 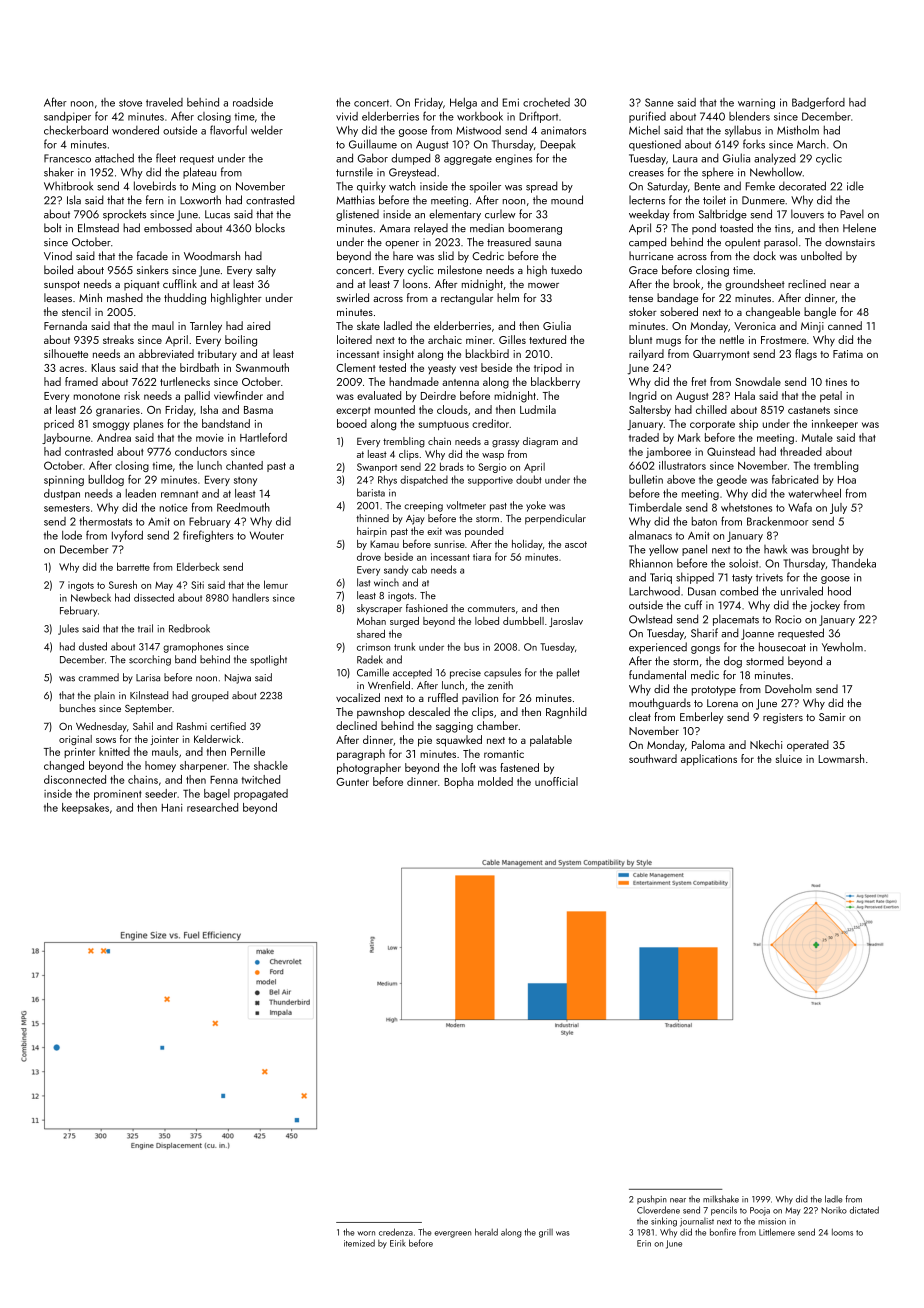 What do you see at coordinates (760, 186) in the screenshot?
I see `Femke` at bounding box center [760, 186].
